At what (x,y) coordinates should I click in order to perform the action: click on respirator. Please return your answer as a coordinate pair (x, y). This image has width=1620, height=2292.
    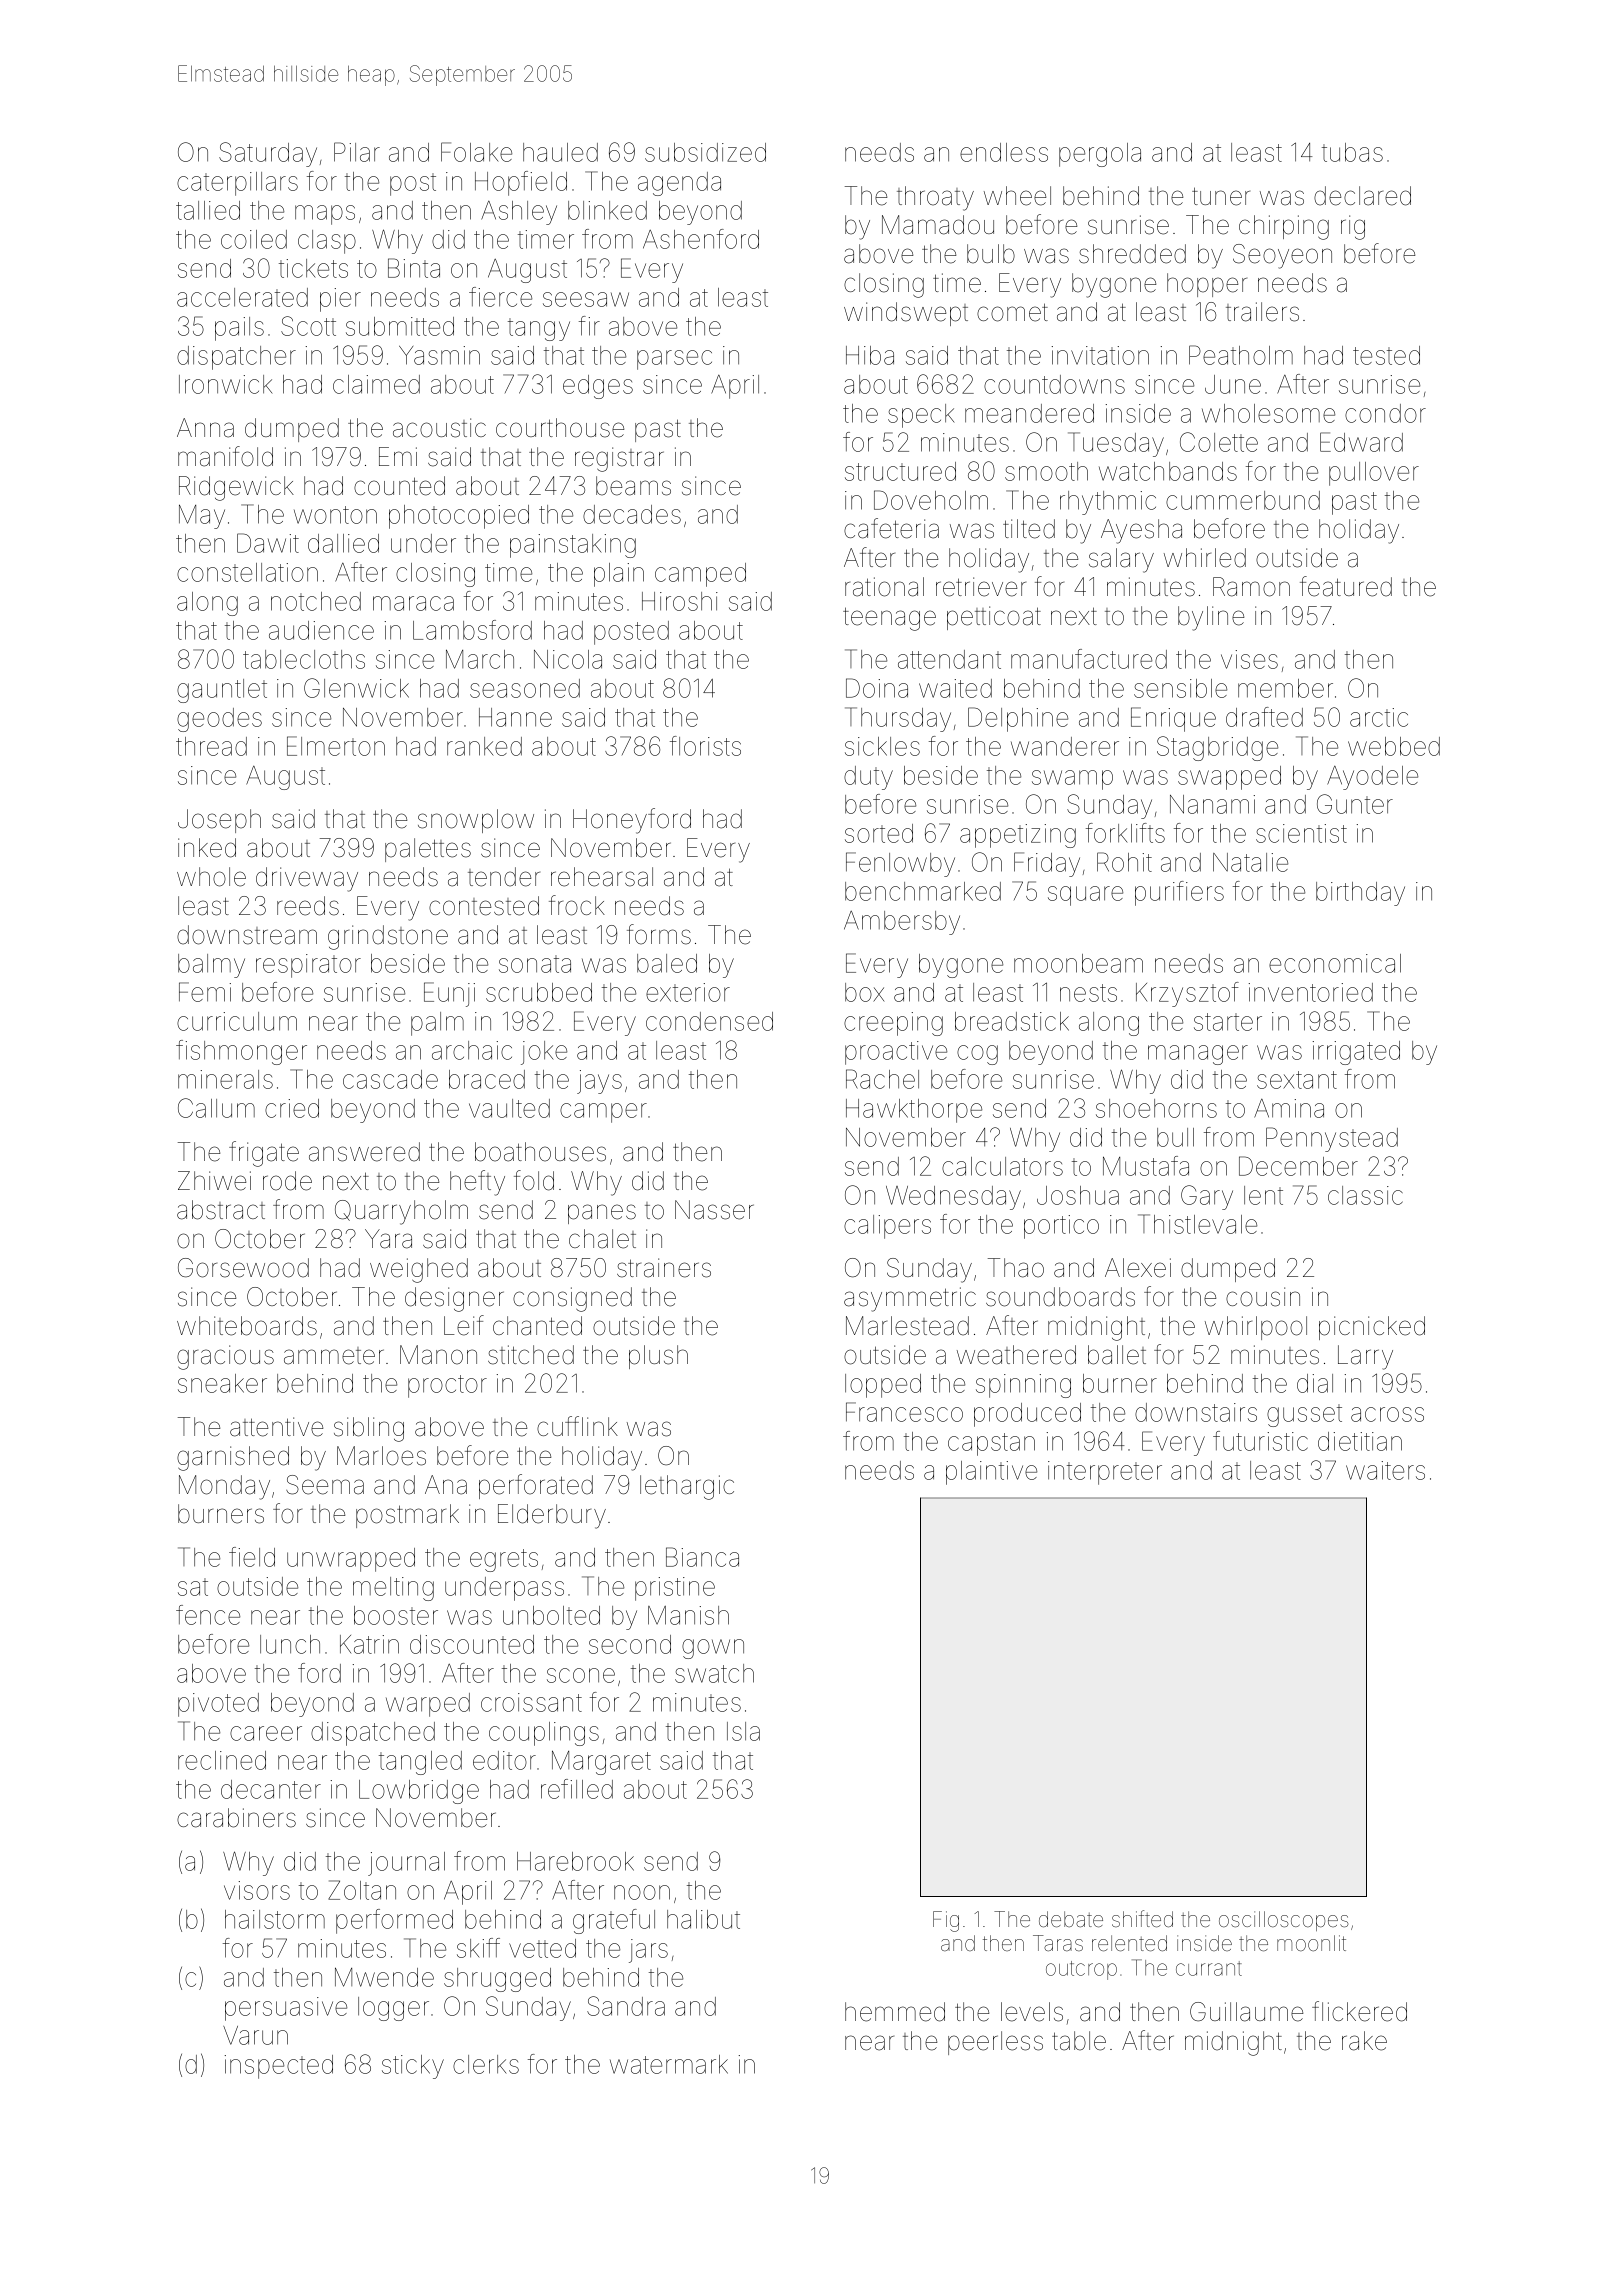
    Looking at the image, I should click on (308, 966).
